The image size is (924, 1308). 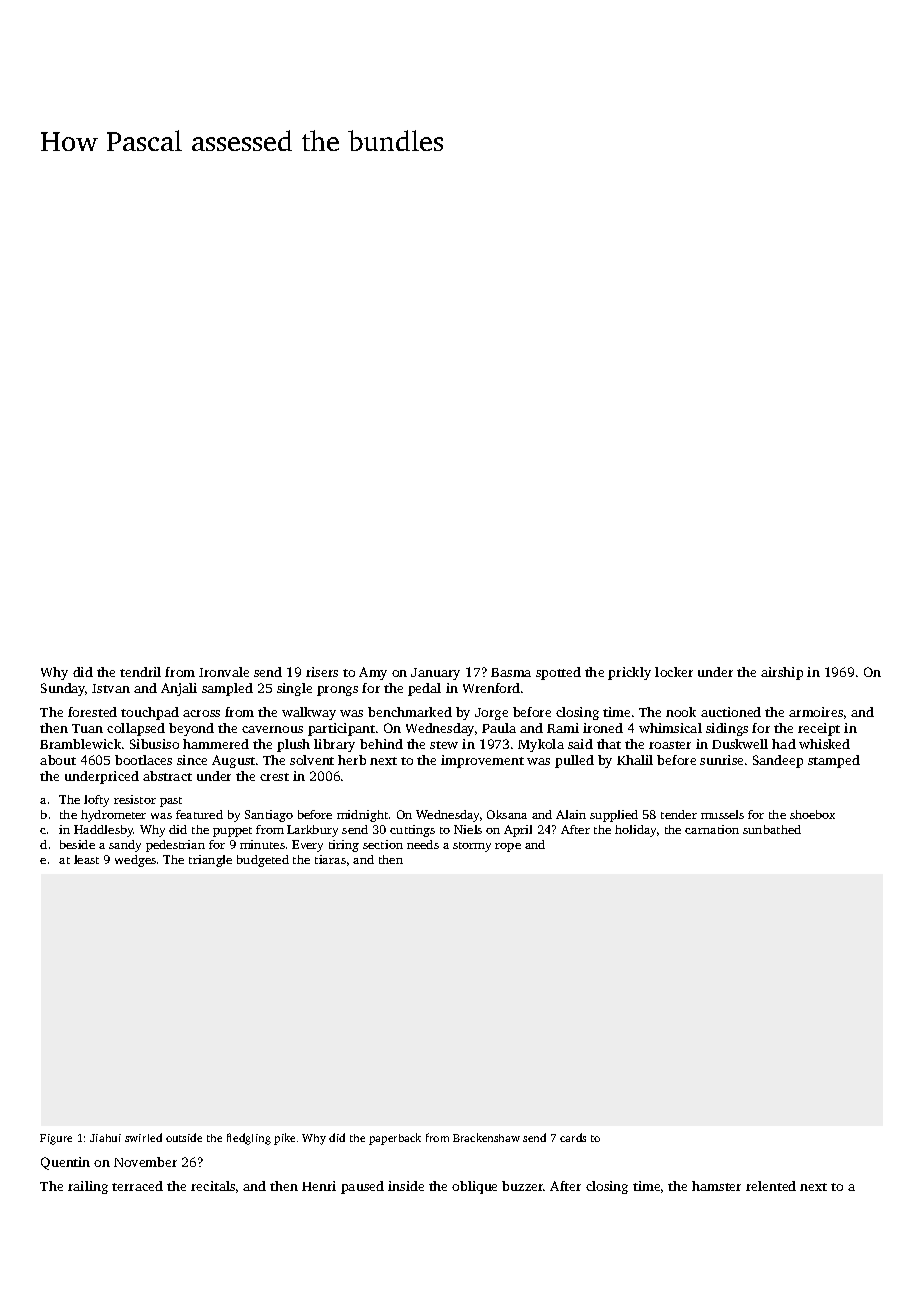 I want to click on cards, so click(x=573, y=1137).
